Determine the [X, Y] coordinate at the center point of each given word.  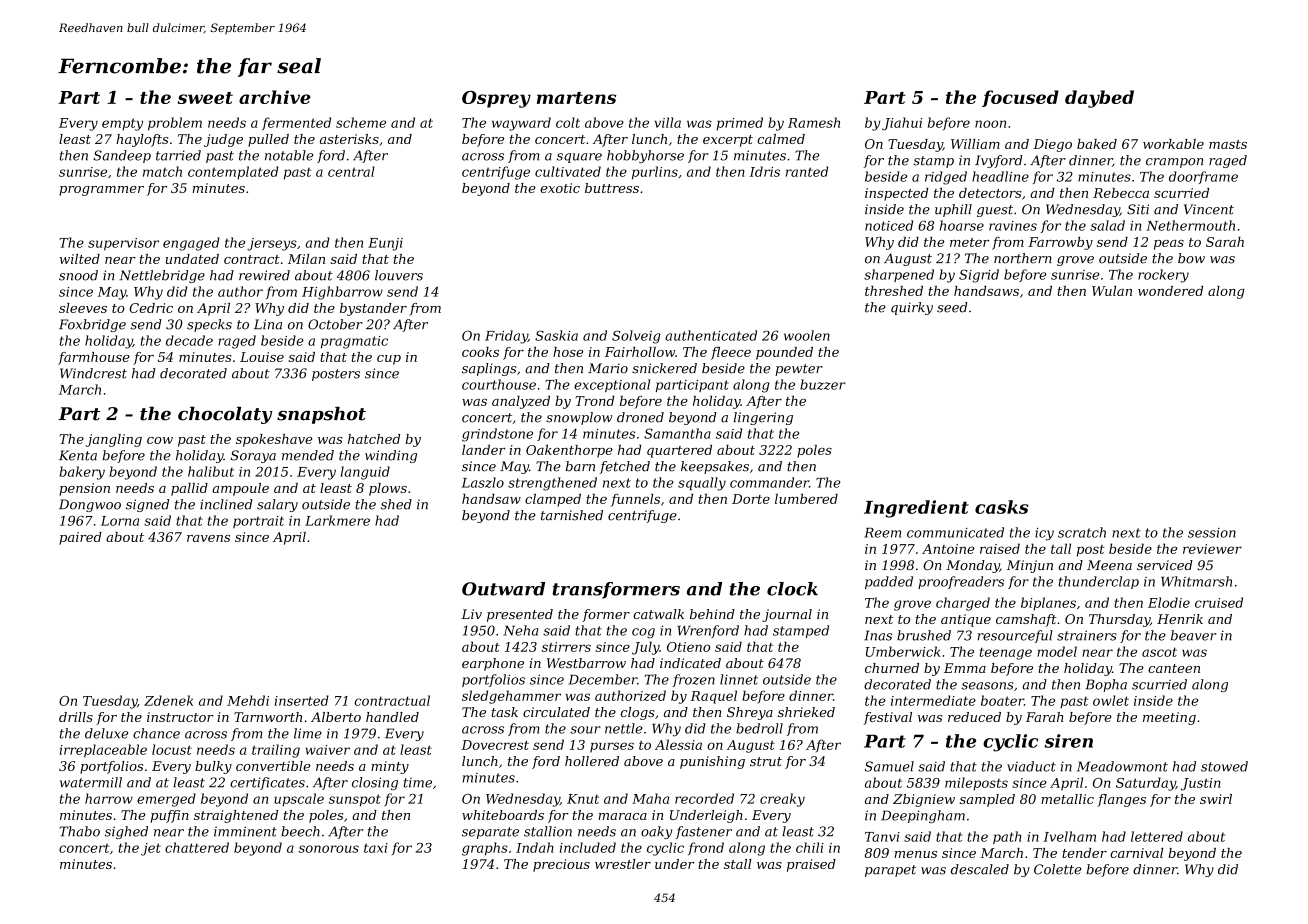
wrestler [623, 864]
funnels [635, 500]
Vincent [1209, 209]
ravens [208, 538]
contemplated [233, 172]
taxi [376, 848]
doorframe [1203, 177]
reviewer [1212, 549]
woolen [807, 335]
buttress [612, 188]
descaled [980, 869]
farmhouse [94, 358]
